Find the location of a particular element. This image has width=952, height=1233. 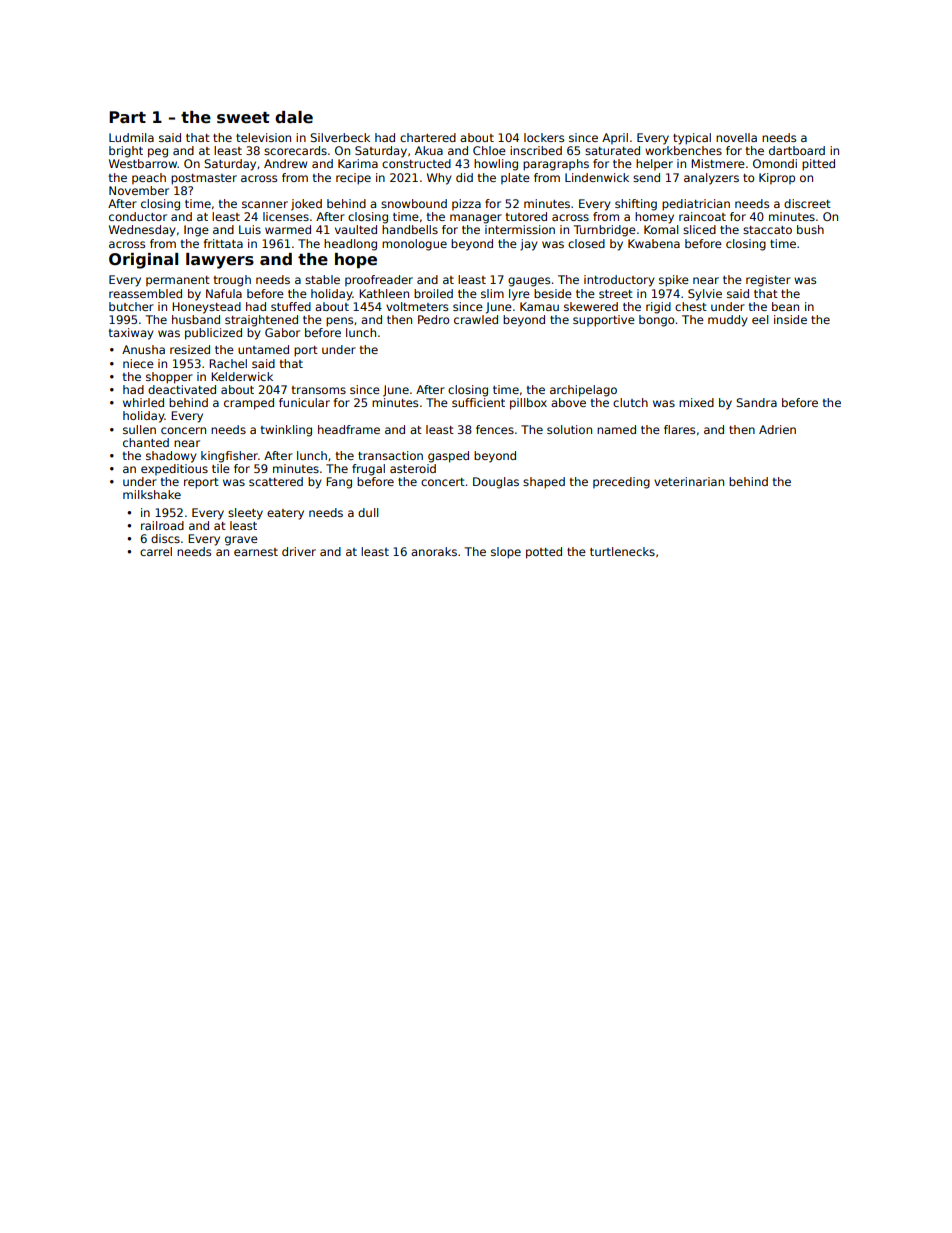

turtlenecks is located at coordinates (622, 551).
